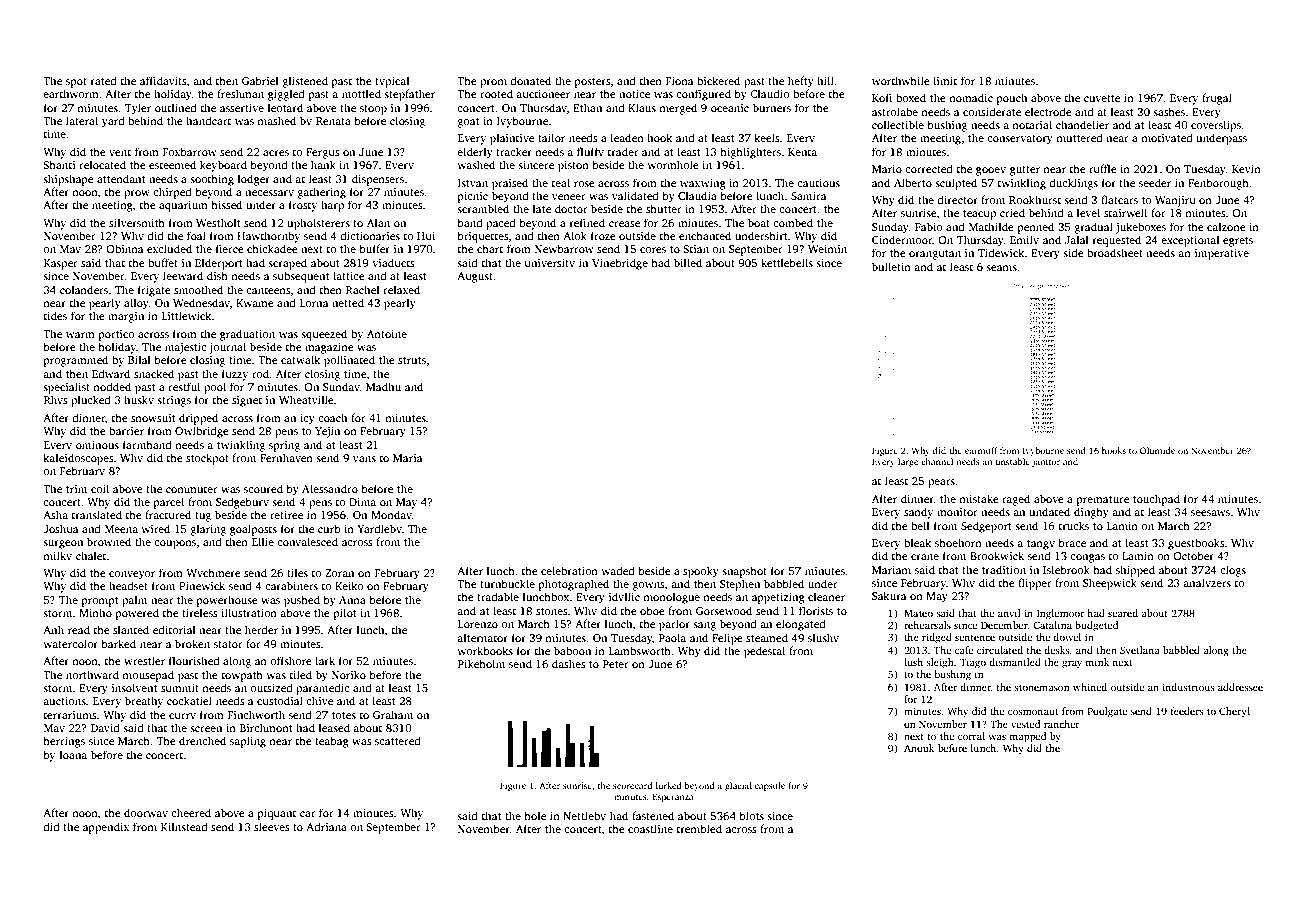 The image size is (1308, 924). I want to click on specialist, so click(66, 388).
